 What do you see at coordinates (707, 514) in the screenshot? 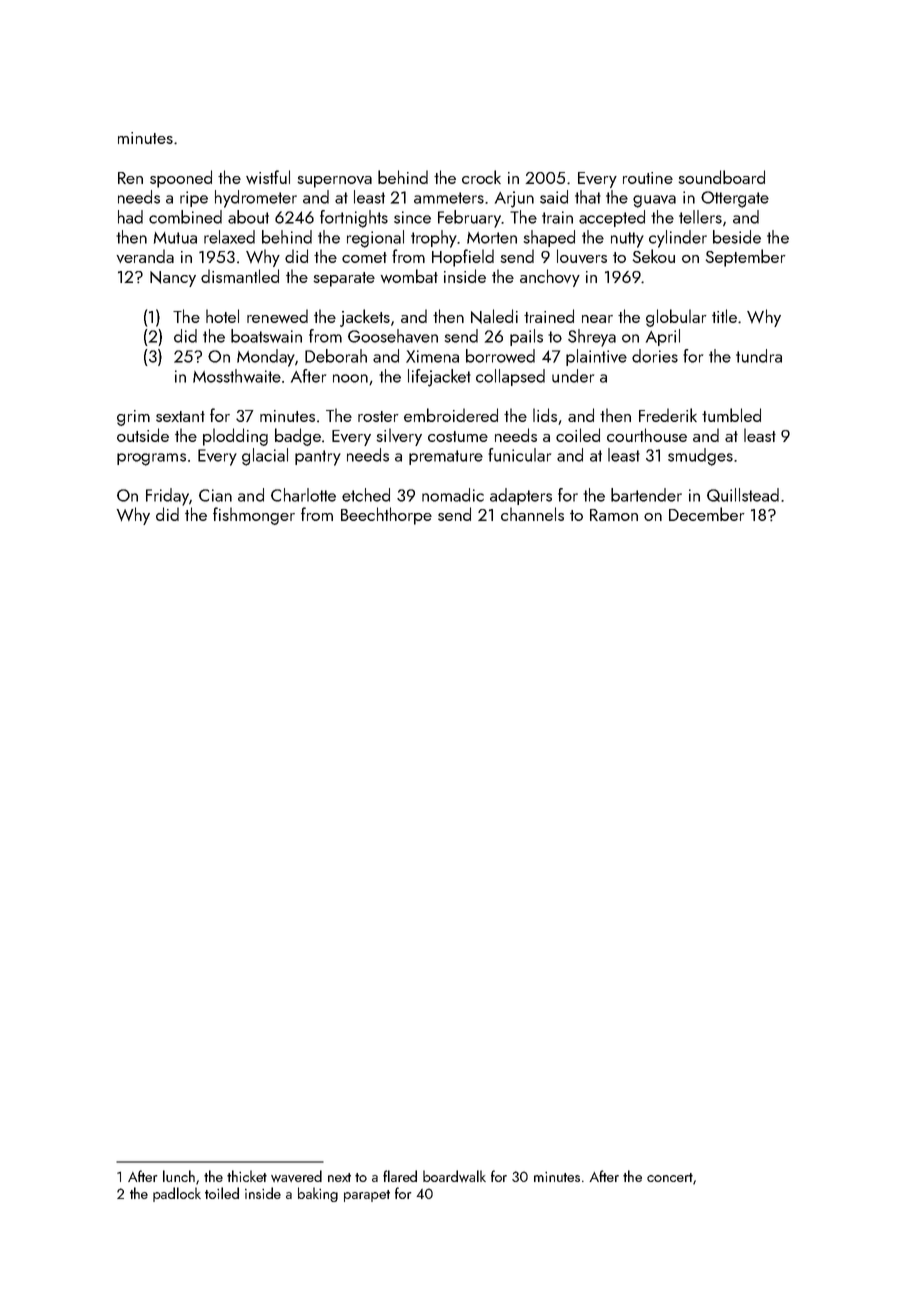
I see `December` at bounding box center [707, 514].
